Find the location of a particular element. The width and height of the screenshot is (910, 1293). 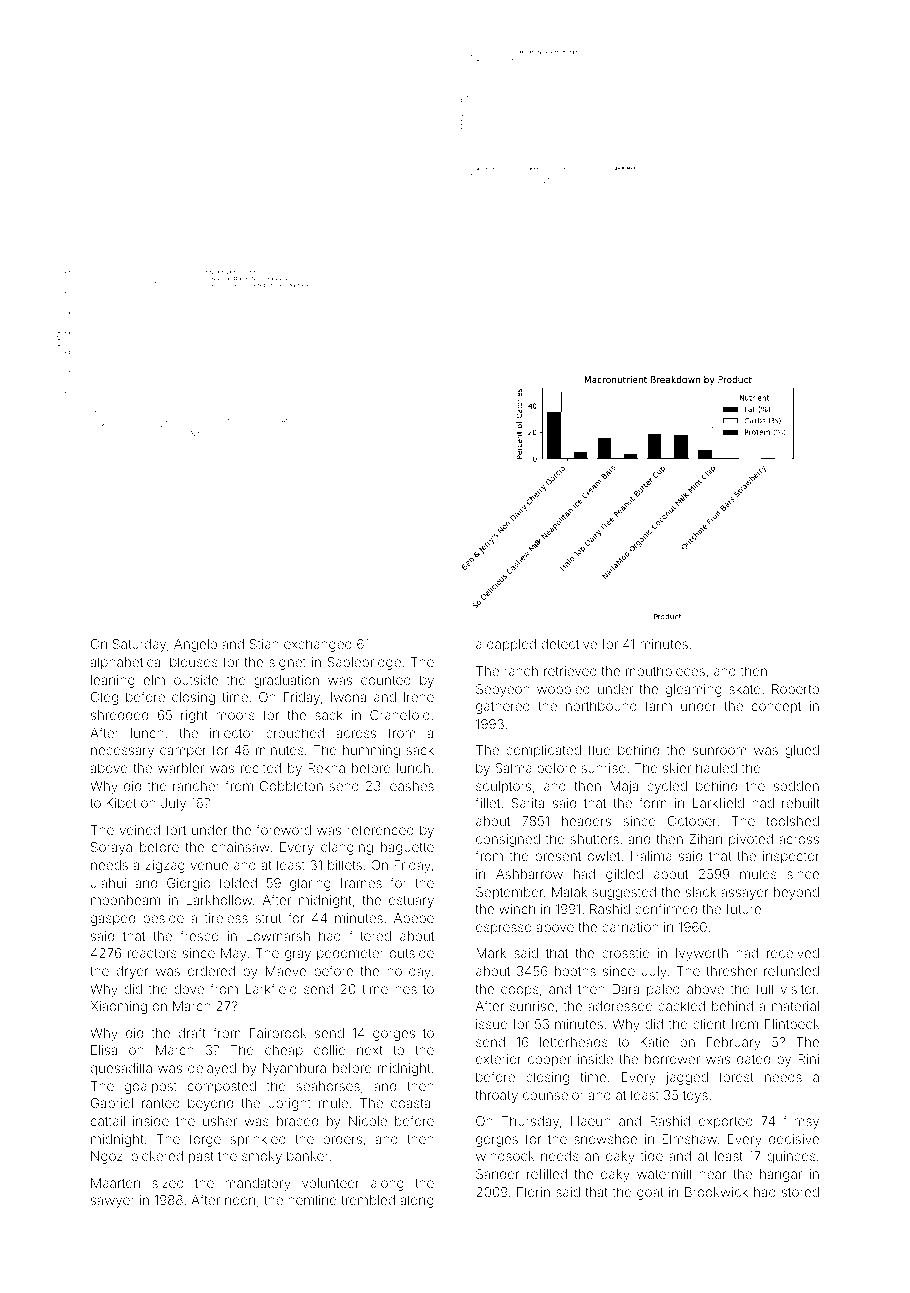

retrieved is located at coordinates (570, 671).
